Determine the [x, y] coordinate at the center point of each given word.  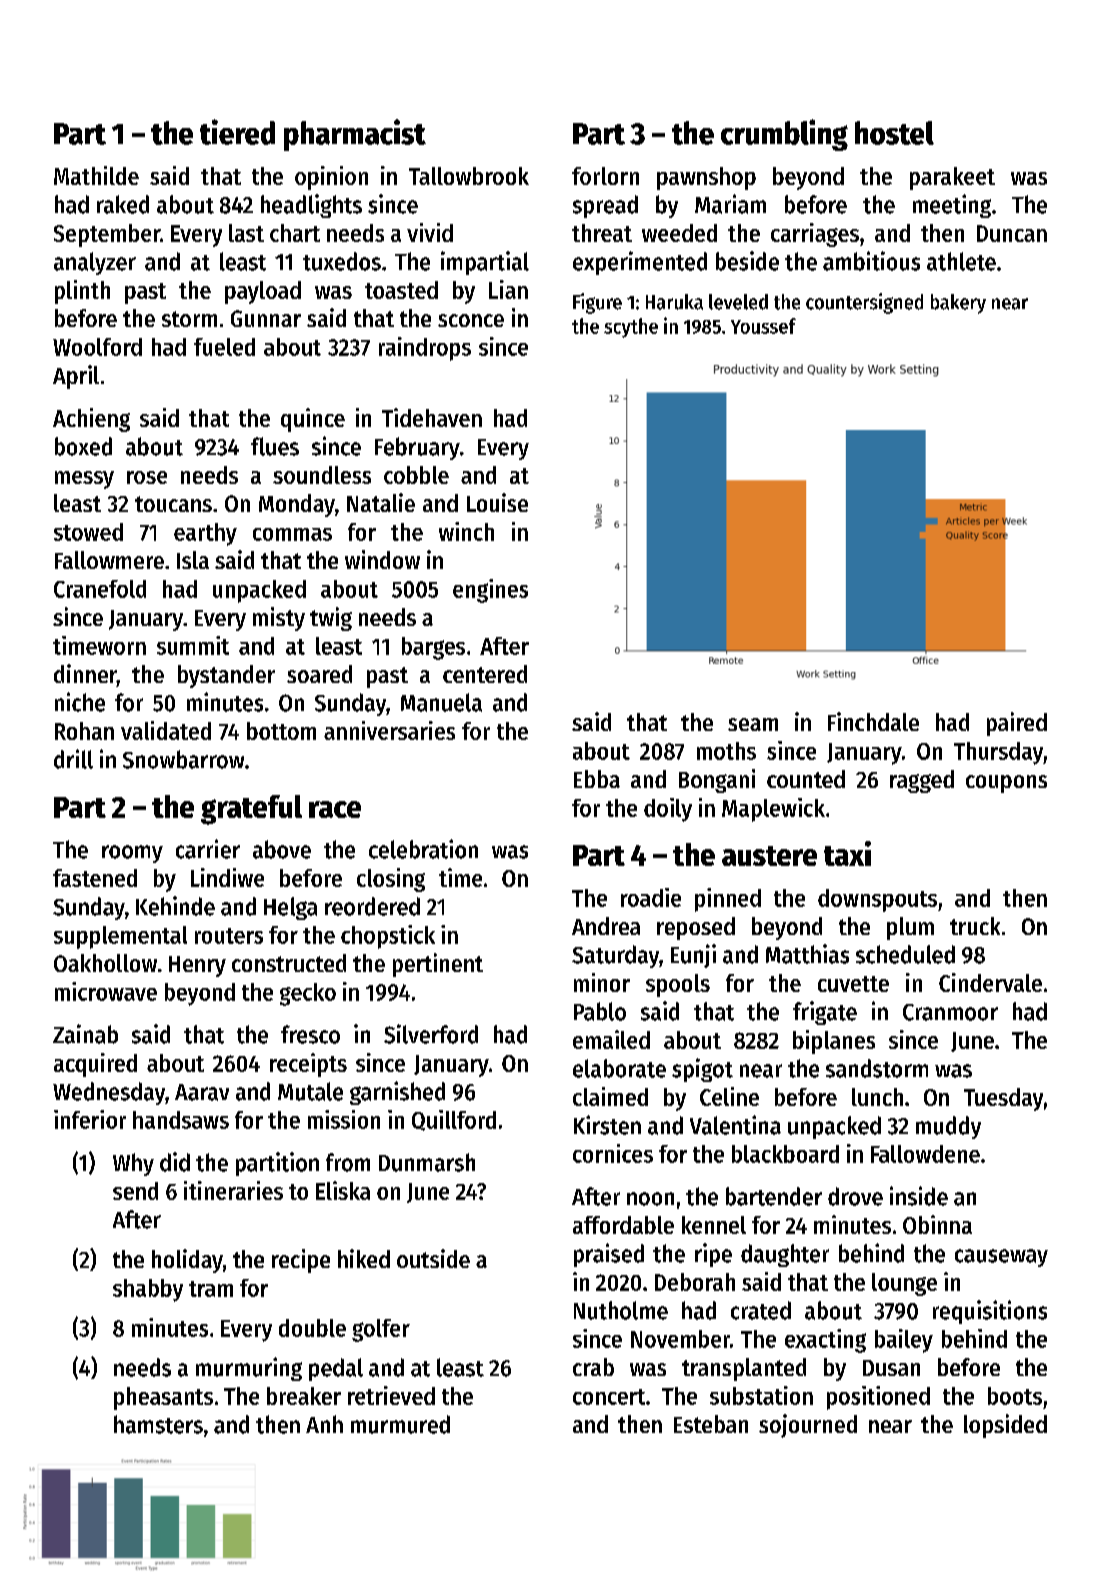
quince [313, 420]
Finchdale [873, 721]
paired [1017, 724]
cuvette [853, 984]
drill [73, 759]
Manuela [441, 702]
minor [602, 982]
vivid [430, 232]
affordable [623, 1225]
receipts [308, 1065]
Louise [497, 502]
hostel [894, 133]
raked [123, 204]
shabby [148, 1290]
